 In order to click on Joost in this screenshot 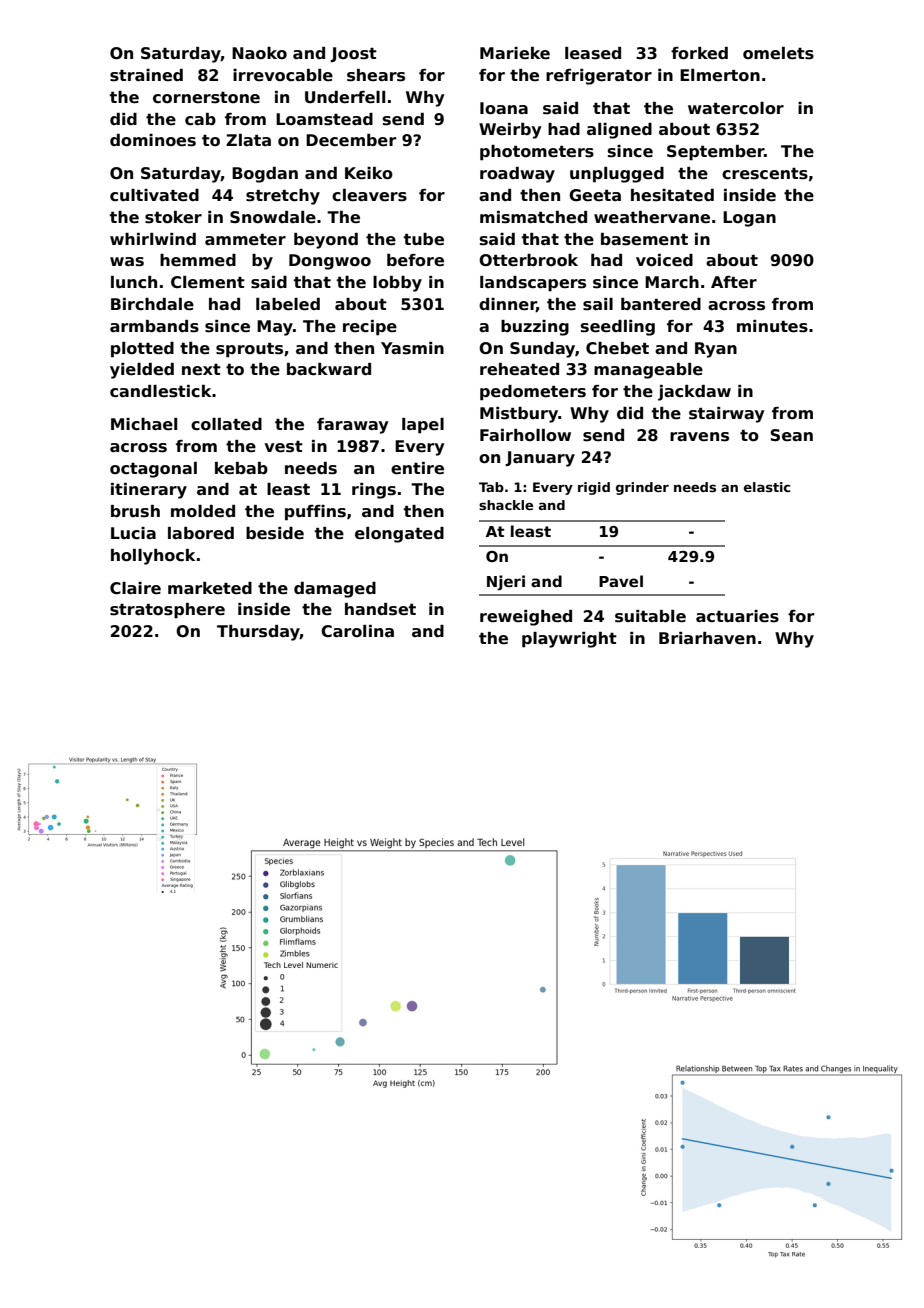, I will do `click(353, 54)`.
